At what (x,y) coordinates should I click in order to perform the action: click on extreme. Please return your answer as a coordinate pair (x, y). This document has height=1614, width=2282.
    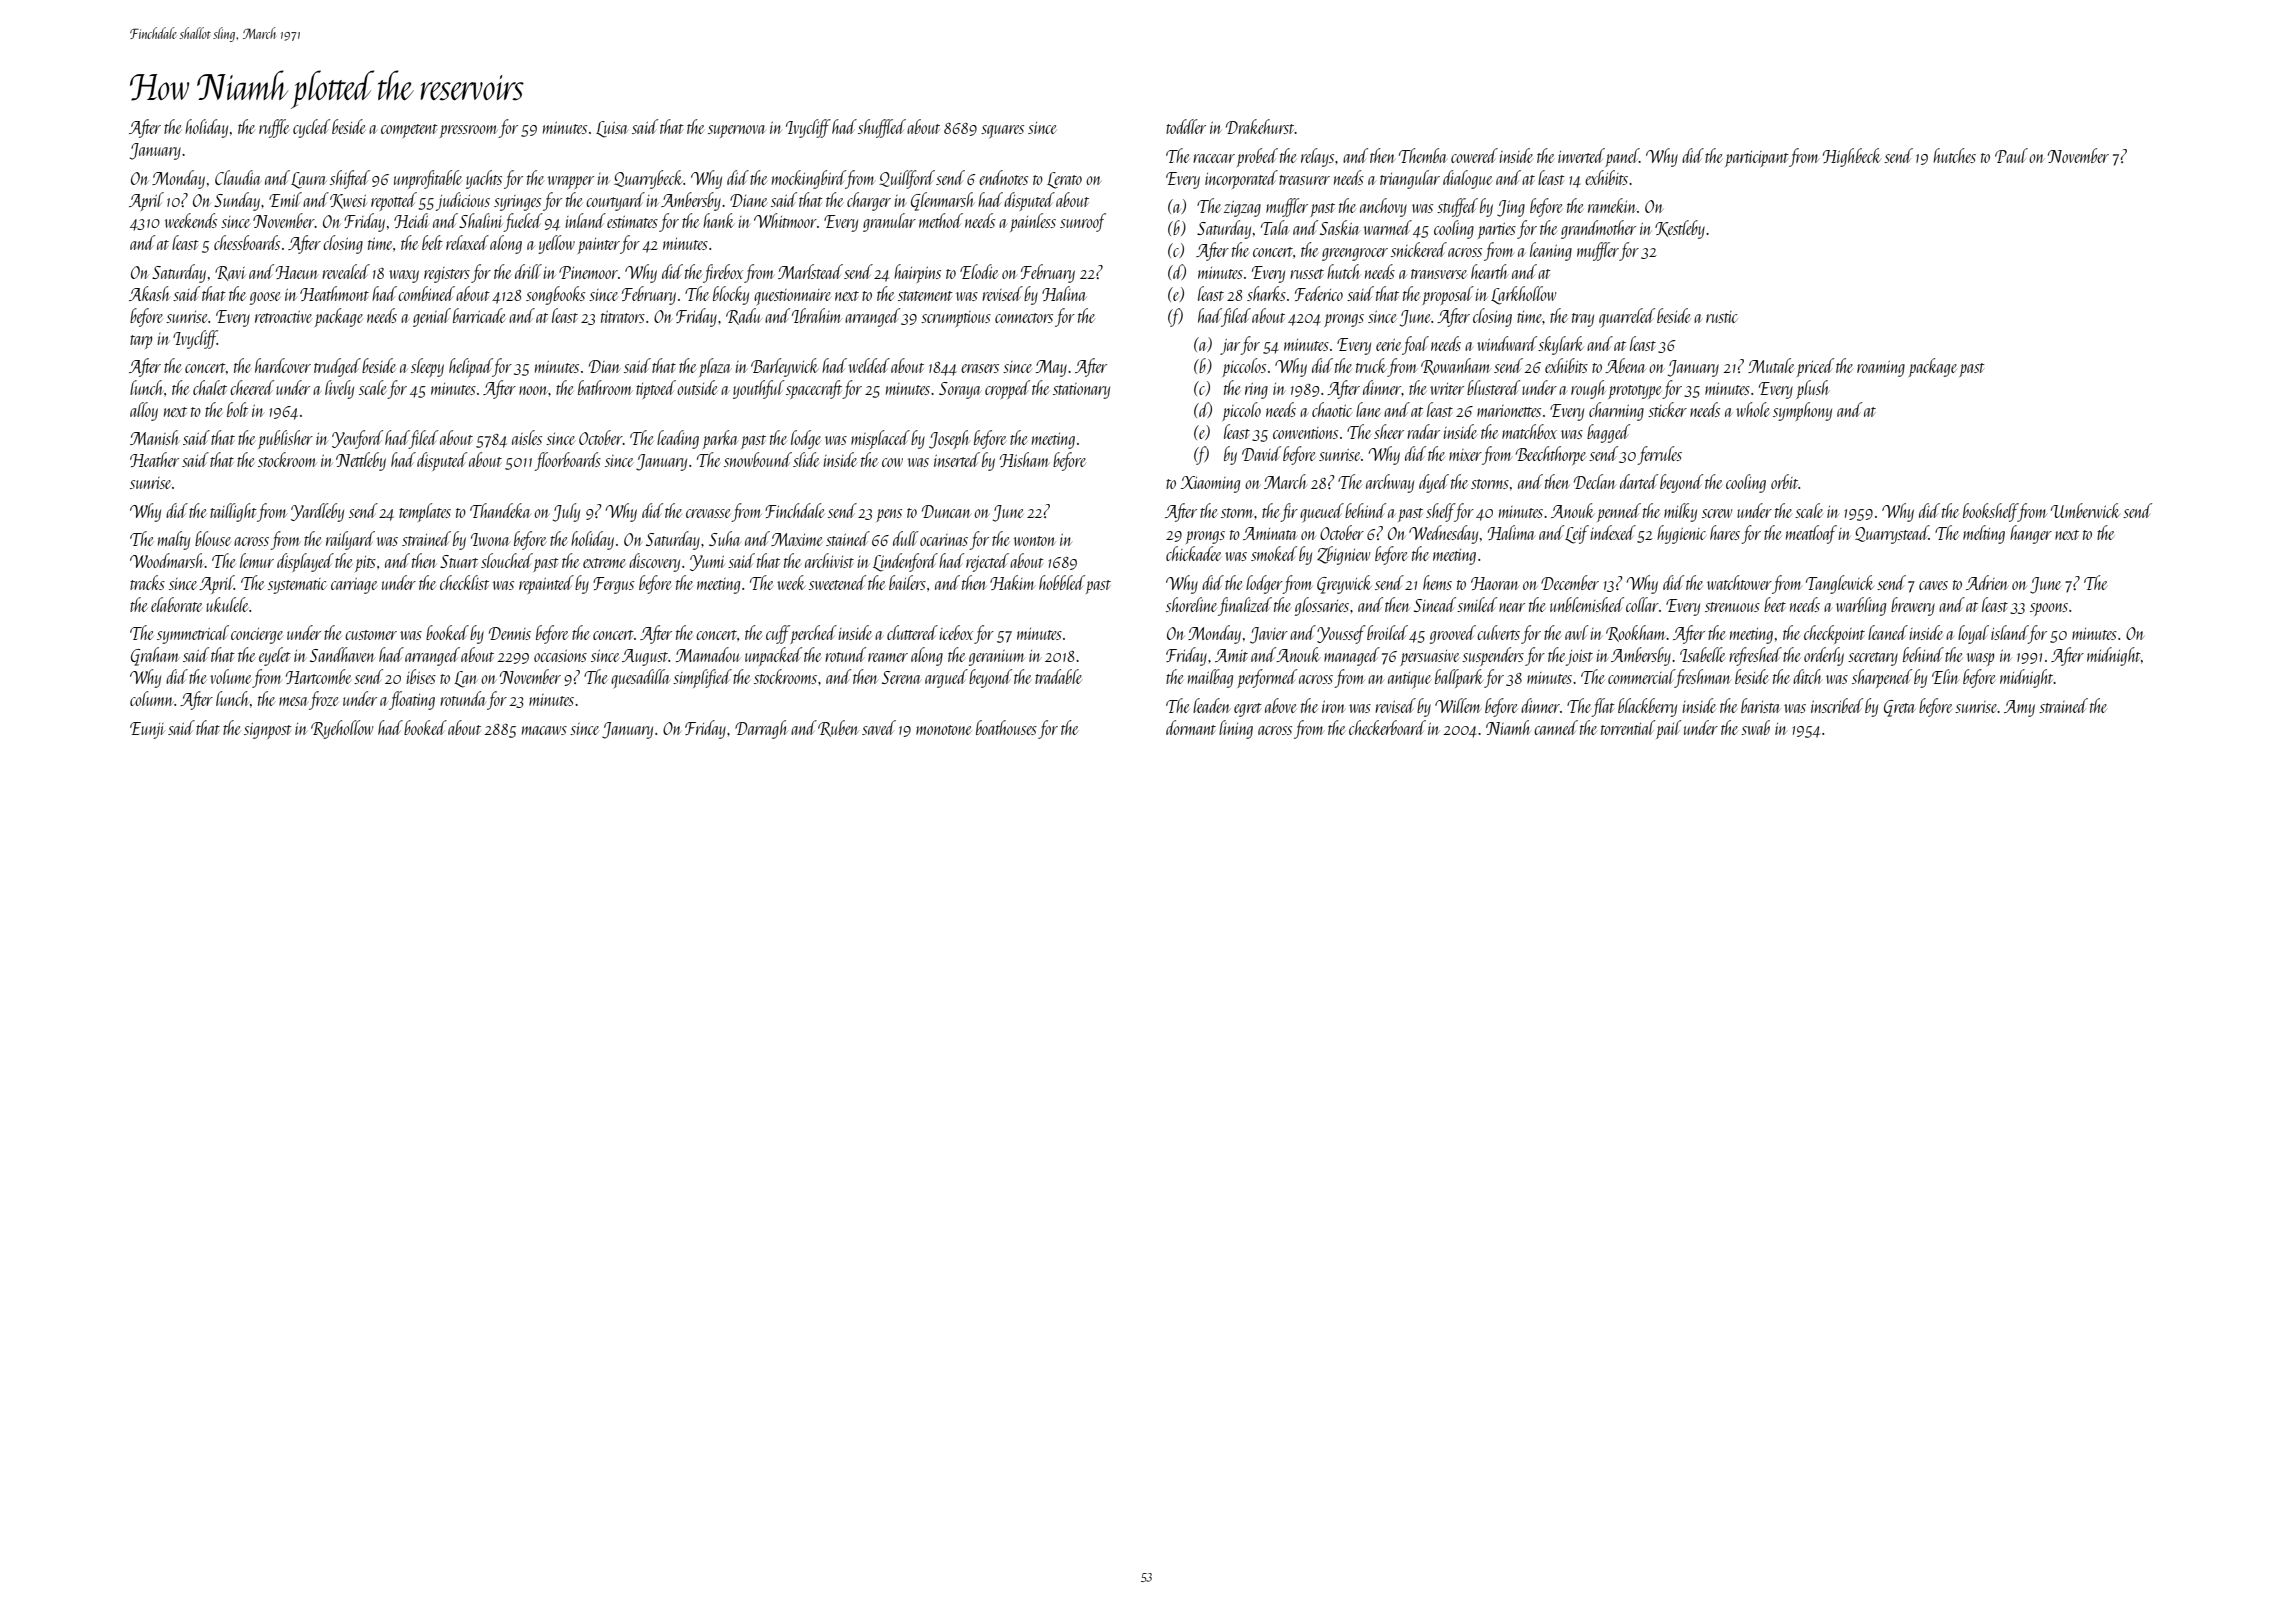
    Looking at the image, I should click on (604, 563).
